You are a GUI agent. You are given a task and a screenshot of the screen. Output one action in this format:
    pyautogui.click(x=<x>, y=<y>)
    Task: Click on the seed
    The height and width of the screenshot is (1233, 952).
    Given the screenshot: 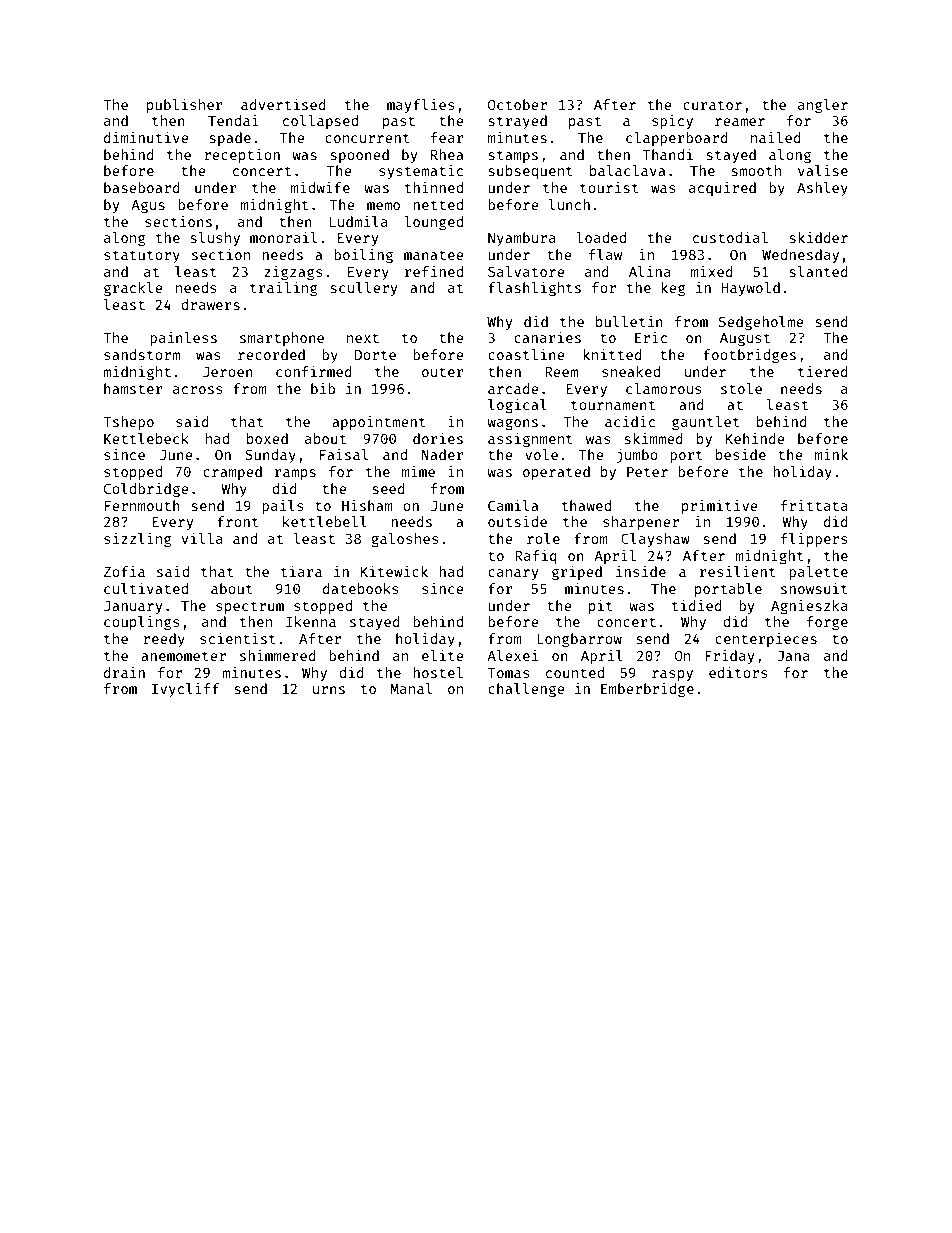 What is the action you would take?
    pyautogui.click(x=389, y=488)
